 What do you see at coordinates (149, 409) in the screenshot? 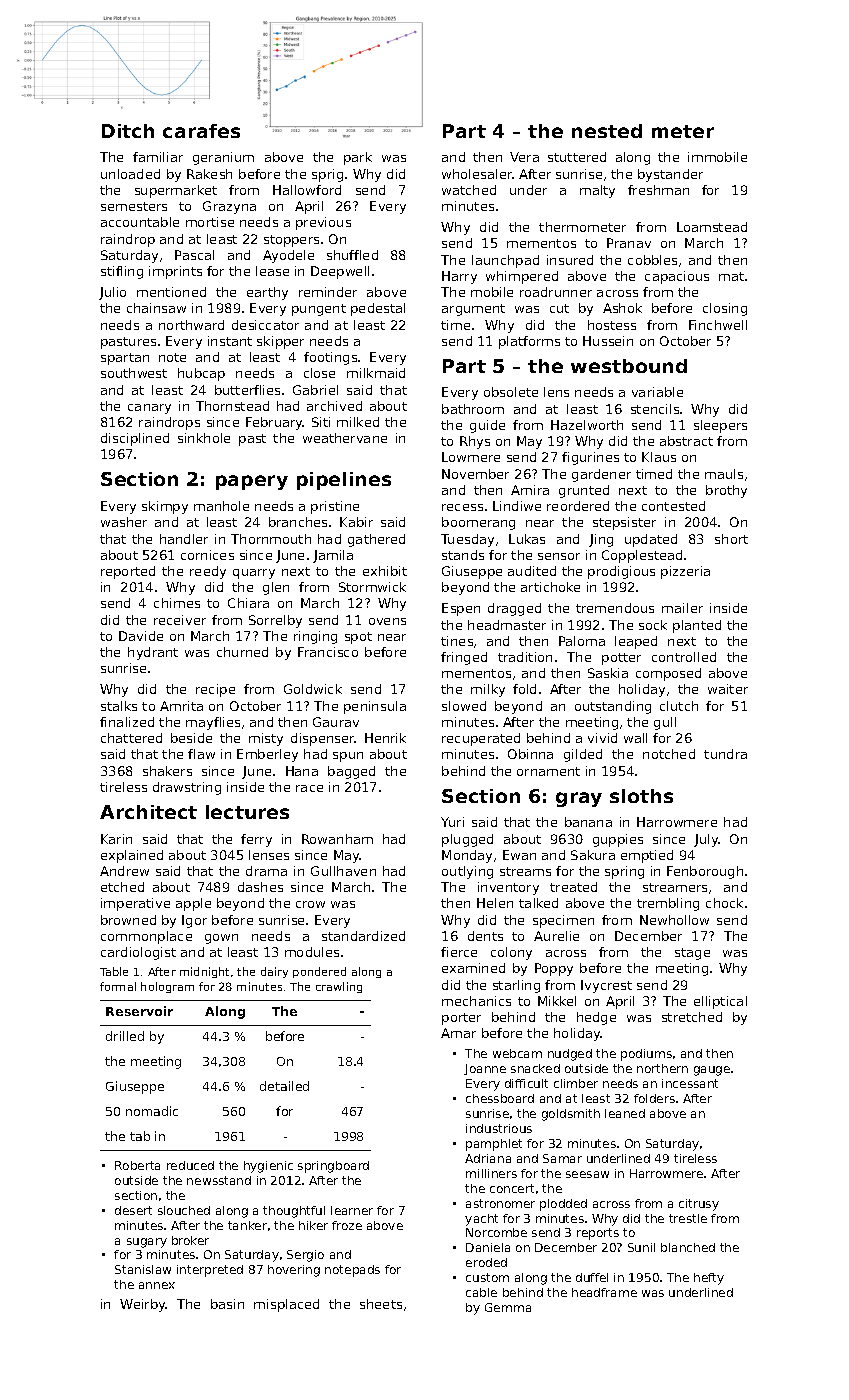
I see `canary` at bounding box center [149, 409].
